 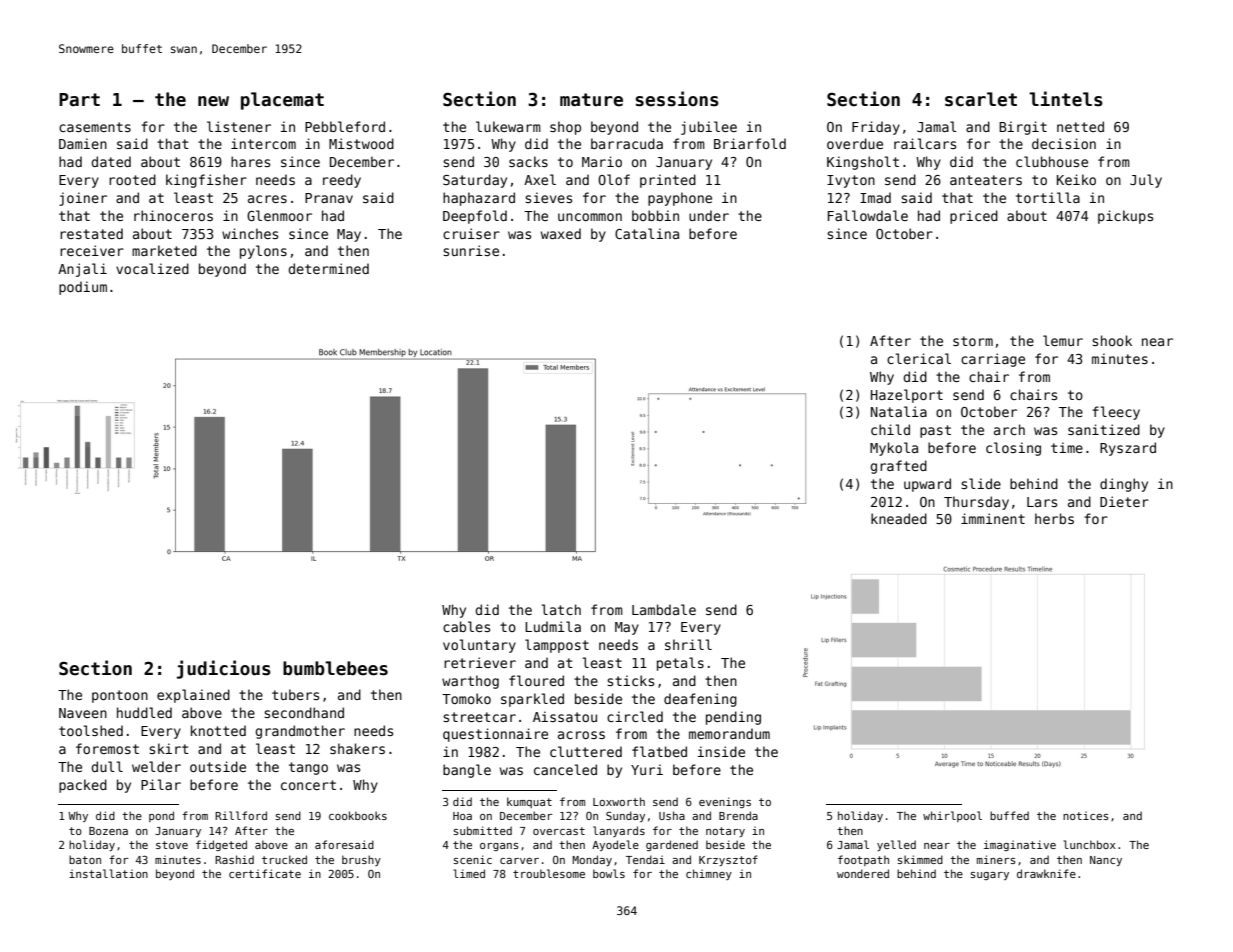 I want to click on lanyards, so click(x=619, y=831).
